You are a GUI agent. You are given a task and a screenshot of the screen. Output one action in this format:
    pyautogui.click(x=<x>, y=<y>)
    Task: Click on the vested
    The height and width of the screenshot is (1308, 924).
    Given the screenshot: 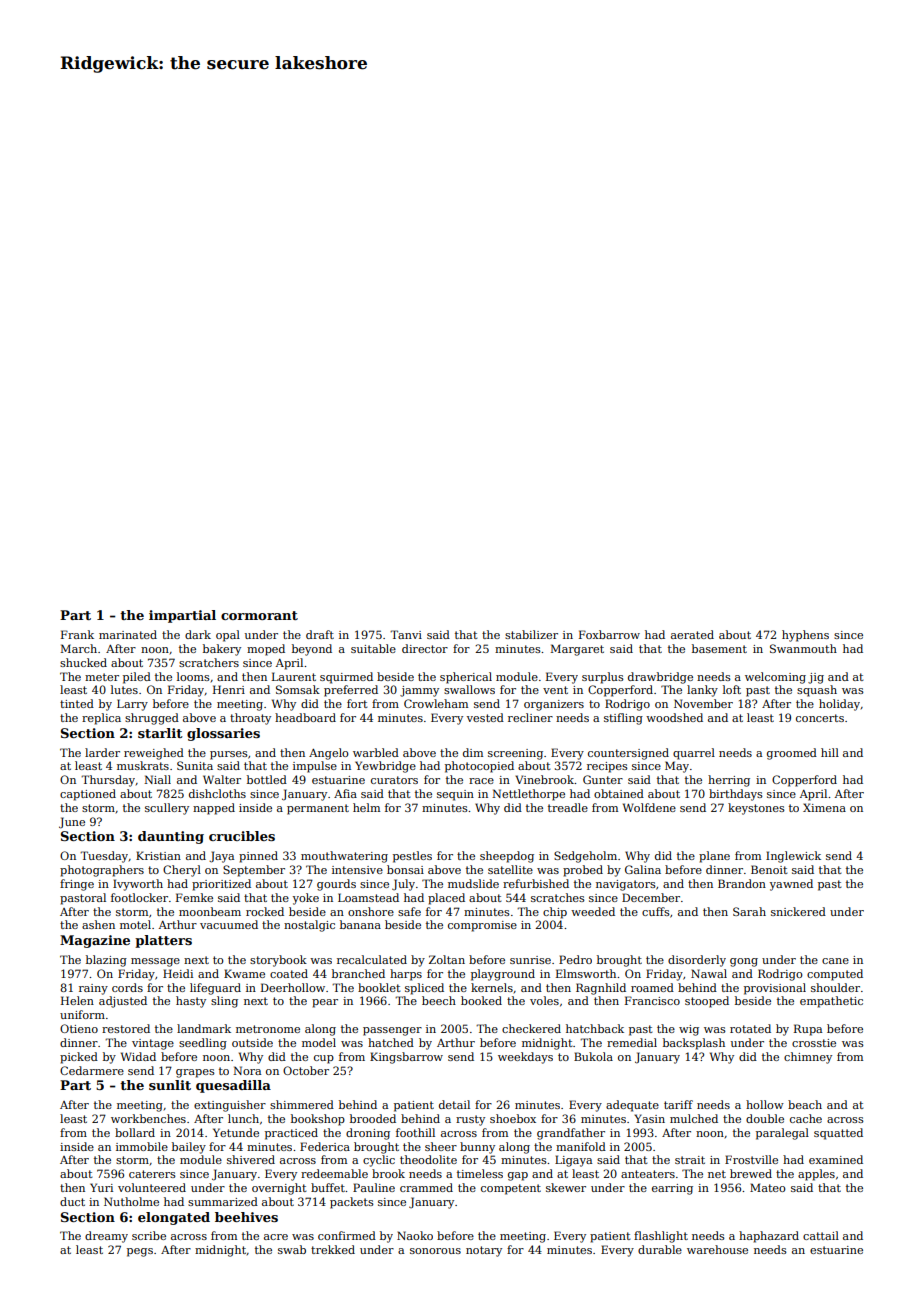 What is the action you would take?
    pyautogui.click(x=485, y=717)
